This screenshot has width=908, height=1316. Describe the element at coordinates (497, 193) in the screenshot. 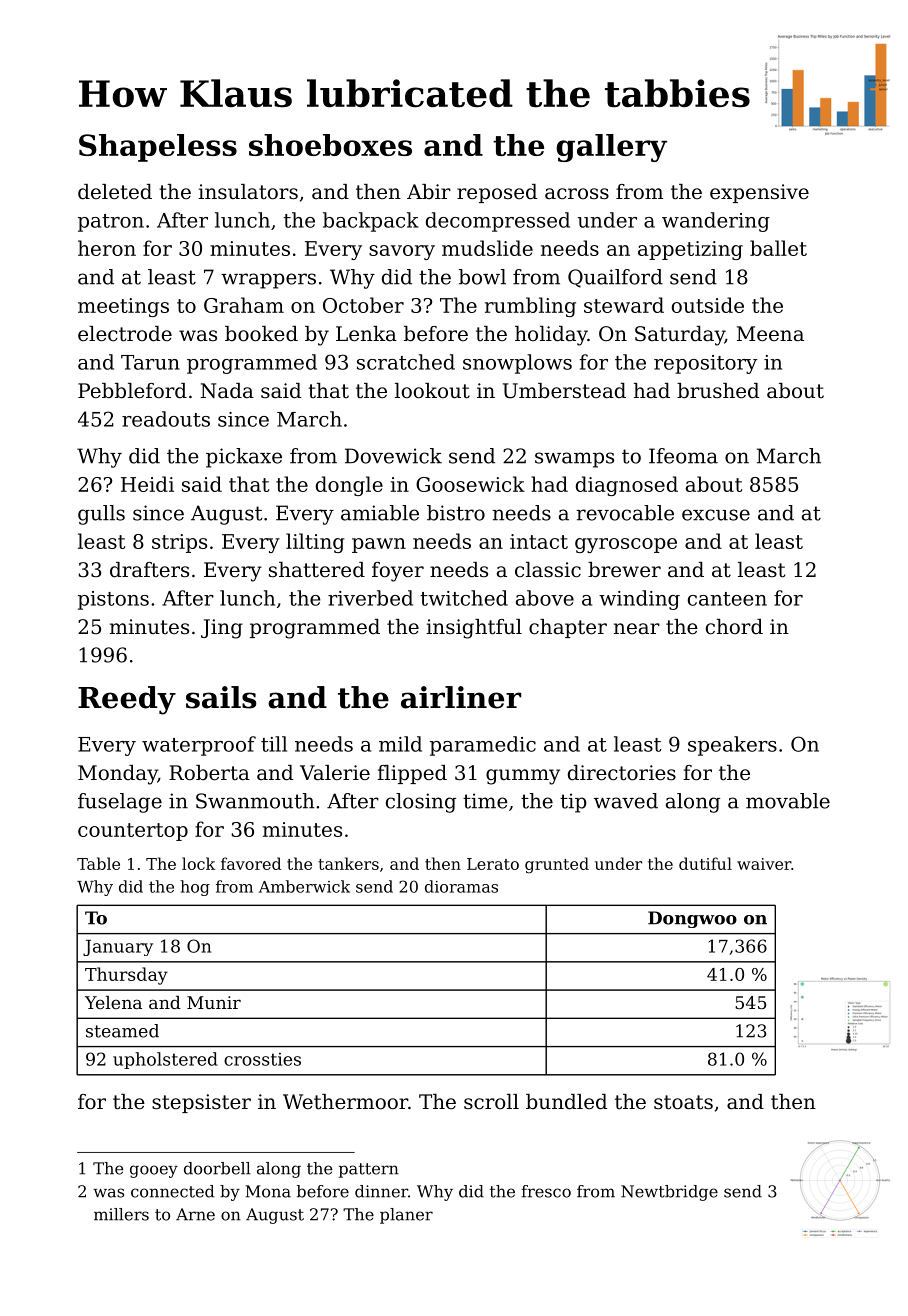

I see `reposed` at that location.
